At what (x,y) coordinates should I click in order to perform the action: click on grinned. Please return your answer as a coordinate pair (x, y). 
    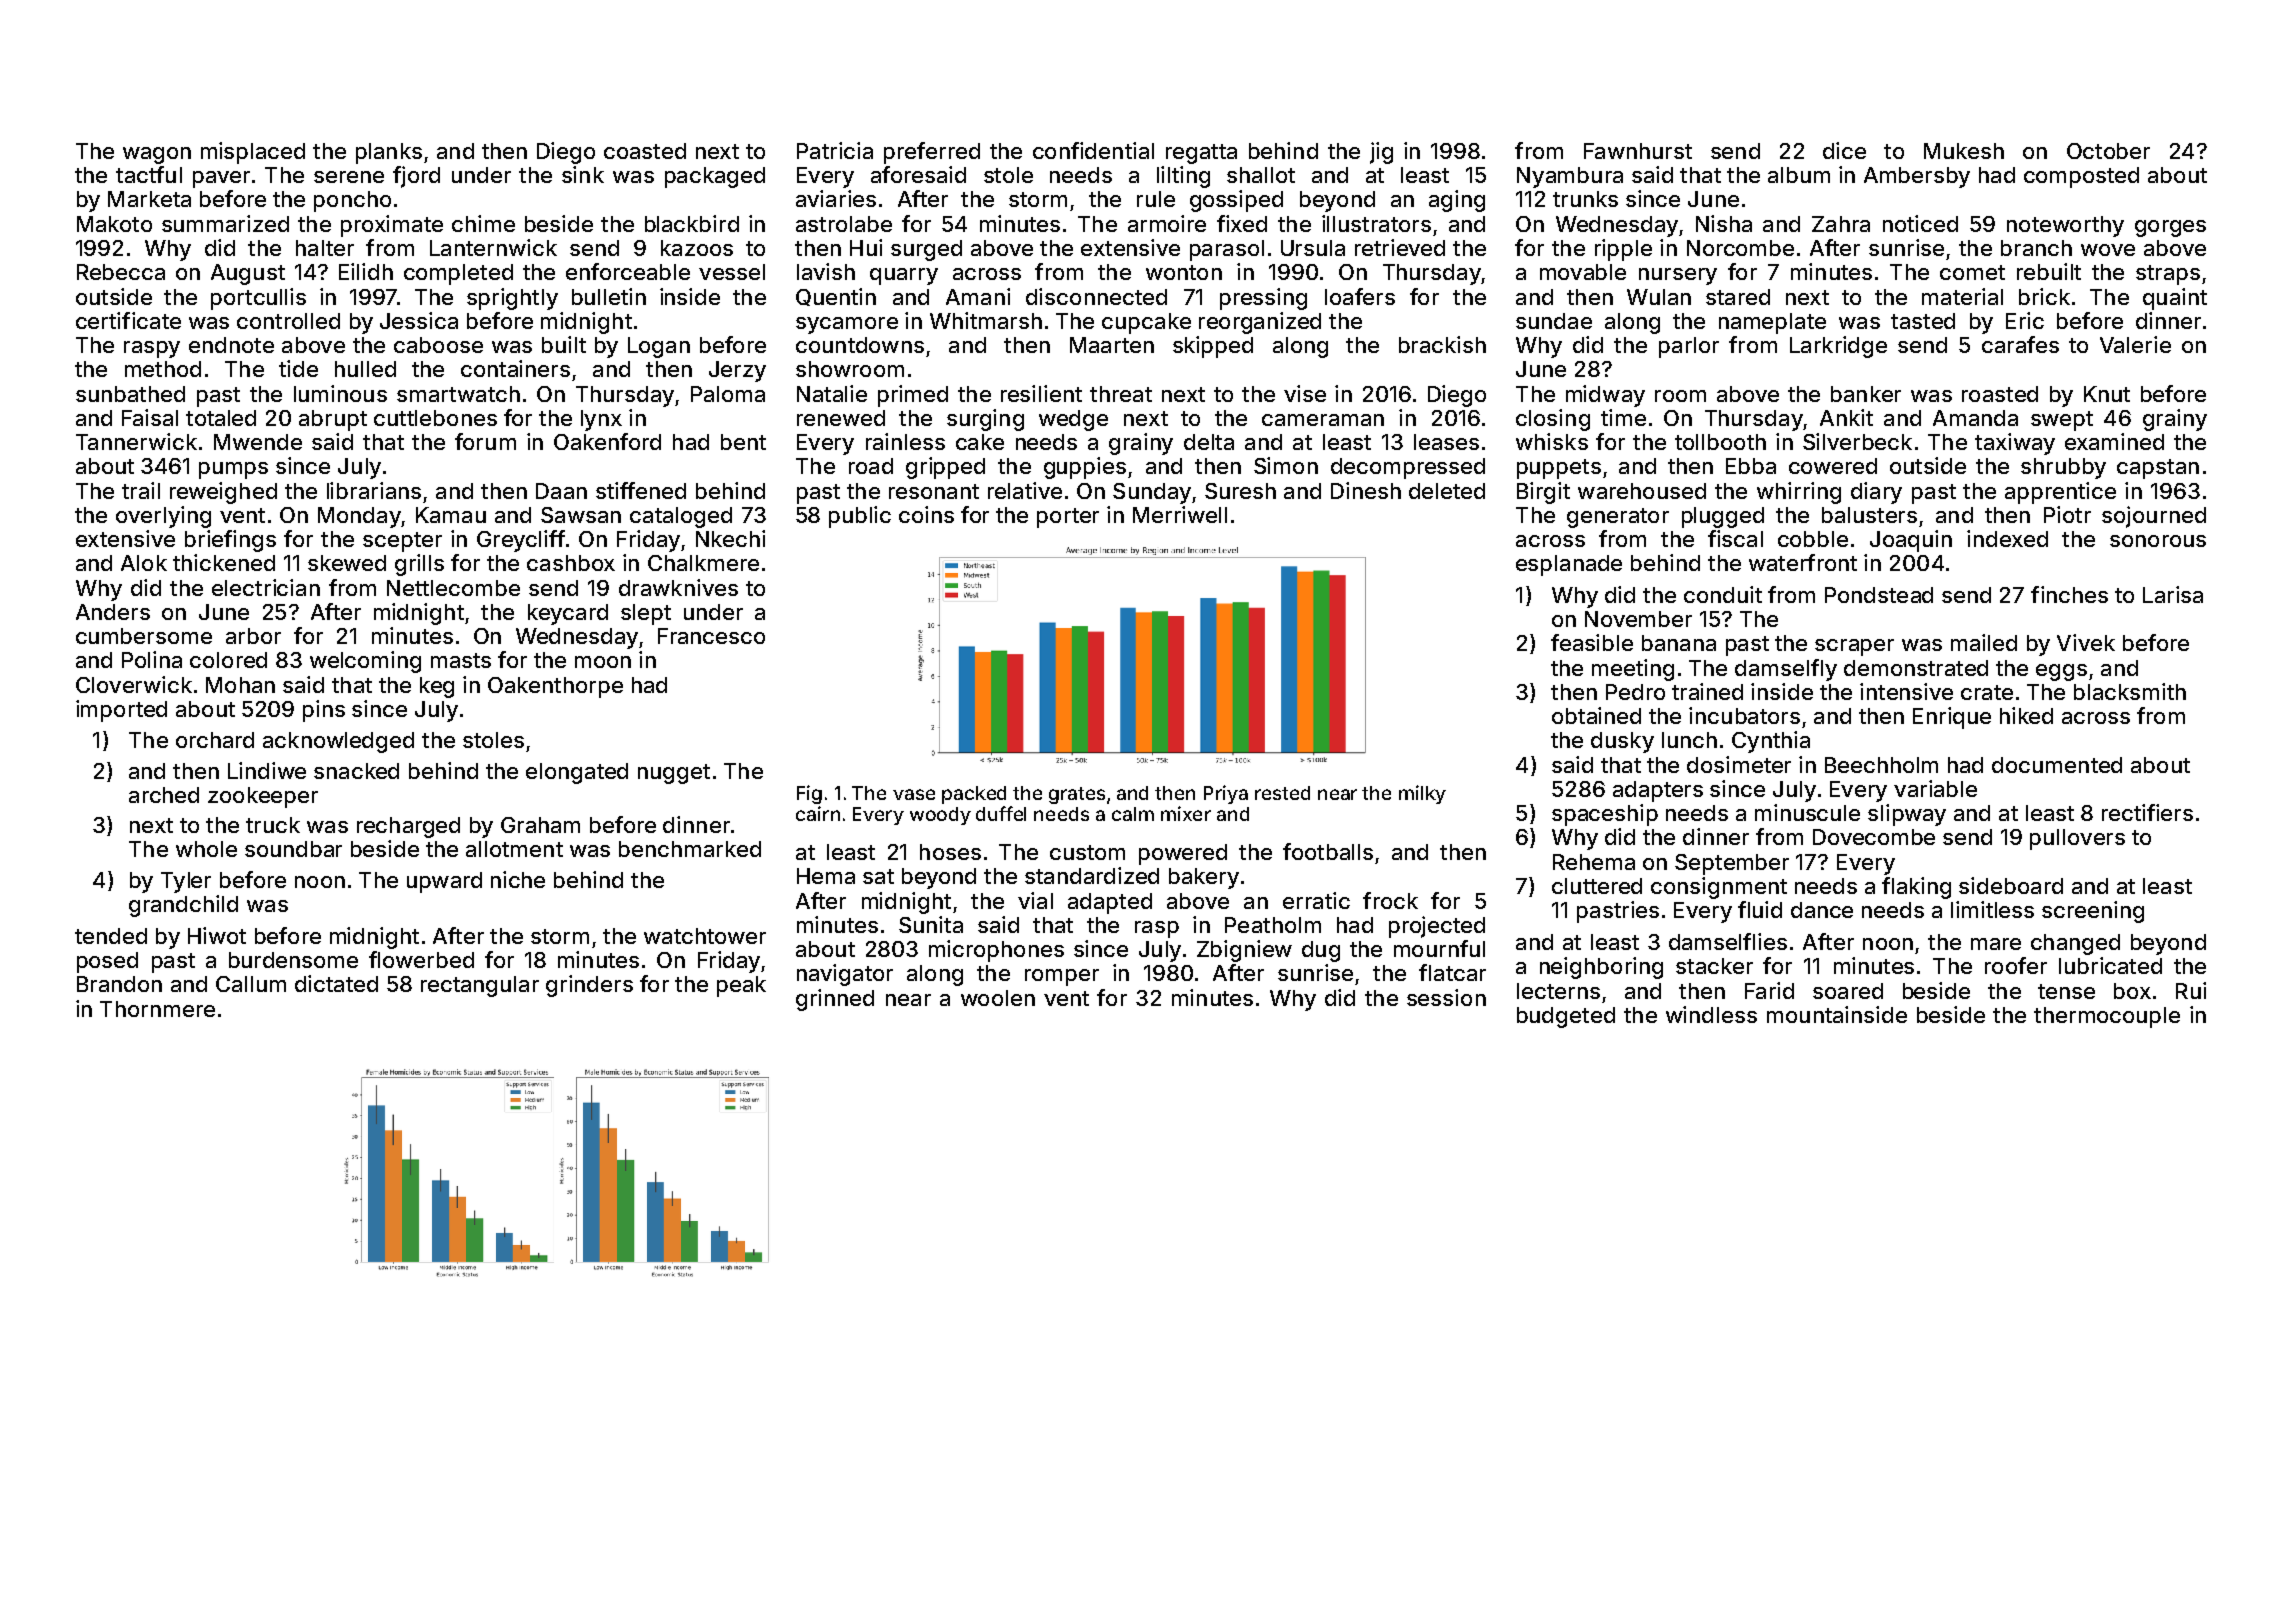
    Looking at the image, I should click on (835, 1000).
